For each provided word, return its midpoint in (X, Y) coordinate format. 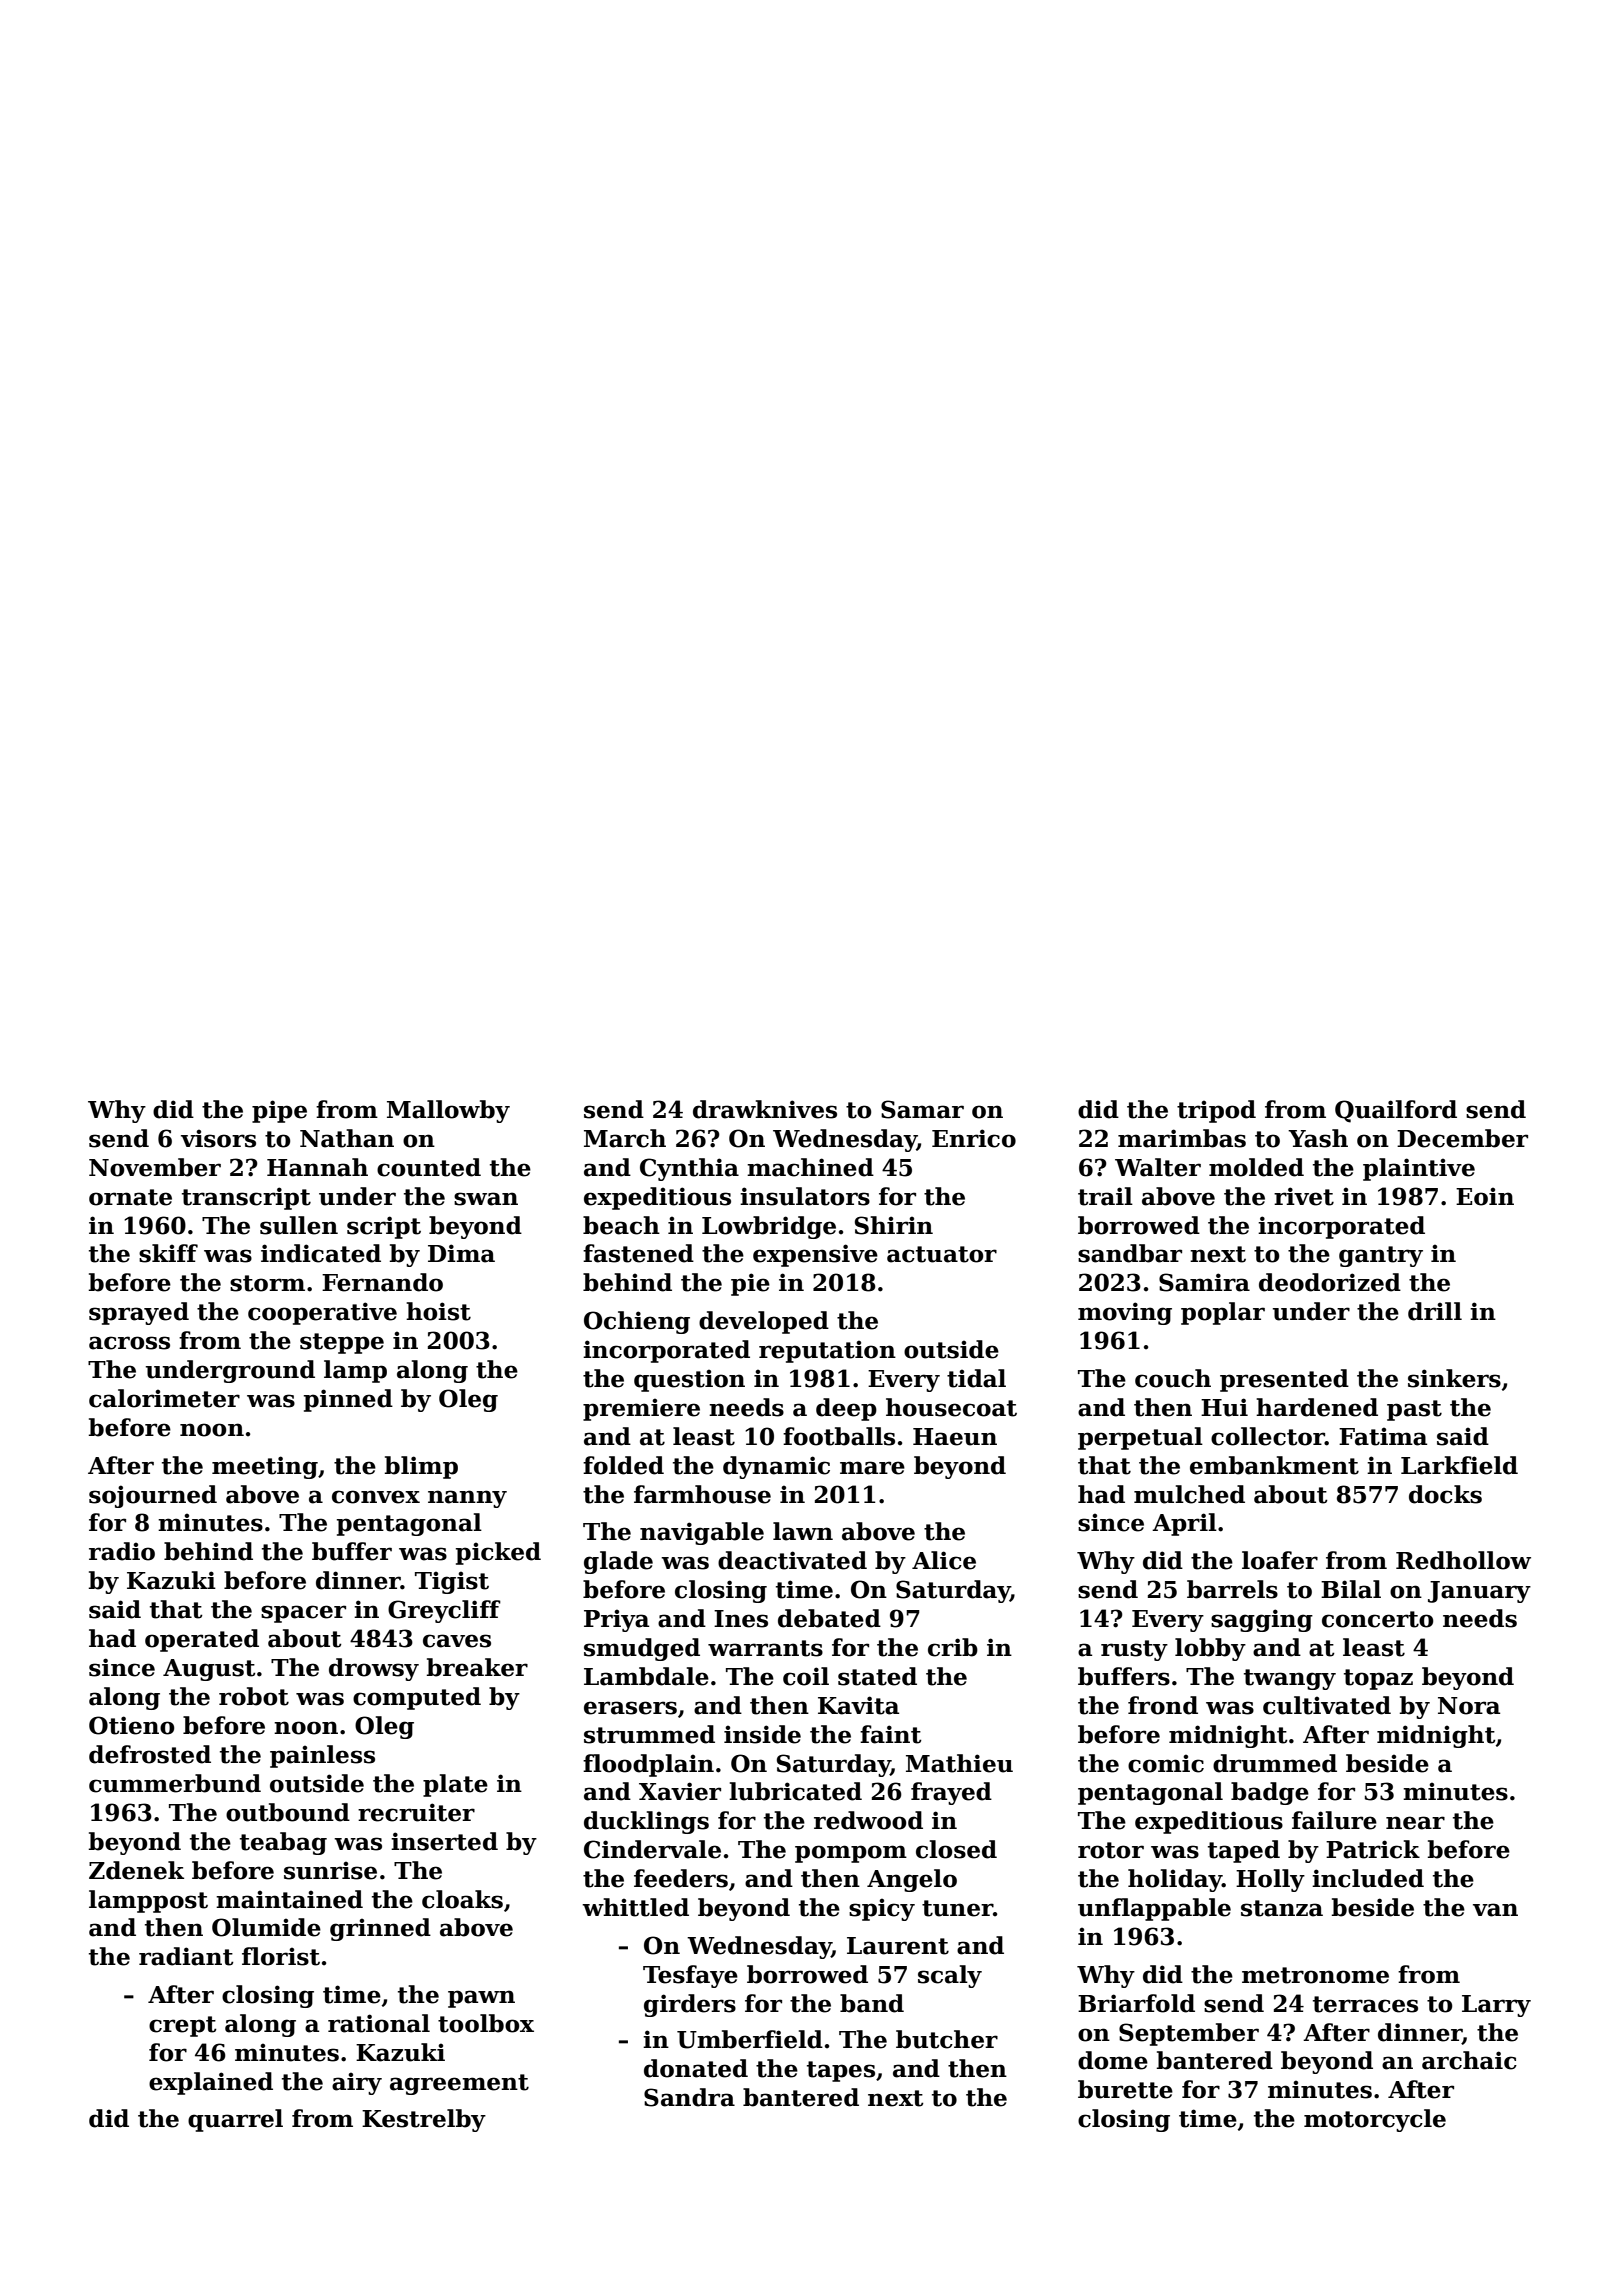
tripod (1216, 1111)
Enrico (974, 1138)
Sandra (689, 2097)
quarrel (235, 2120)
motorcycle (1375, 2120)
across (129, 1343)
